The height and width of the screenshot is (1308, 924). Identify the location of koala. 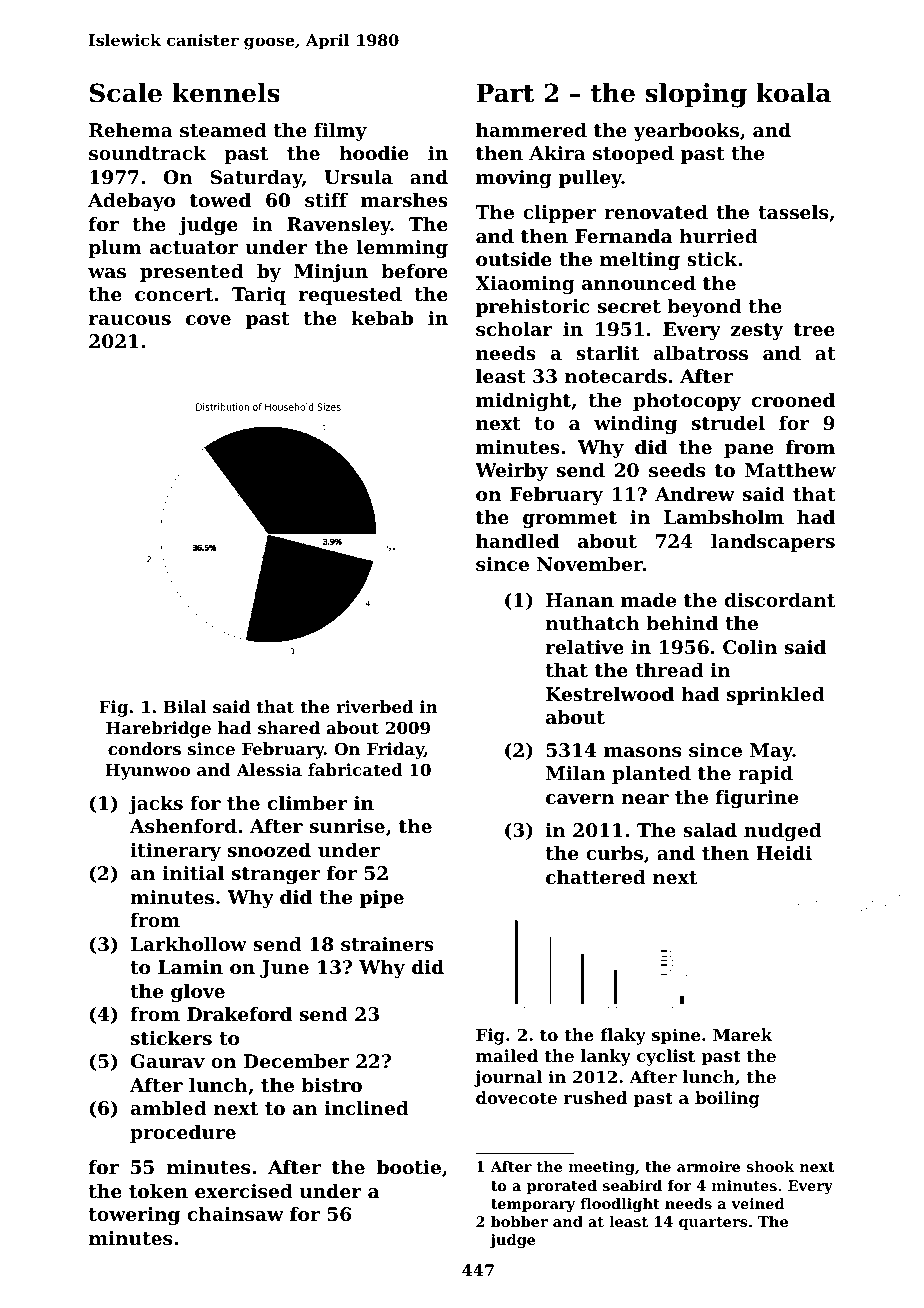
(793, 93).
